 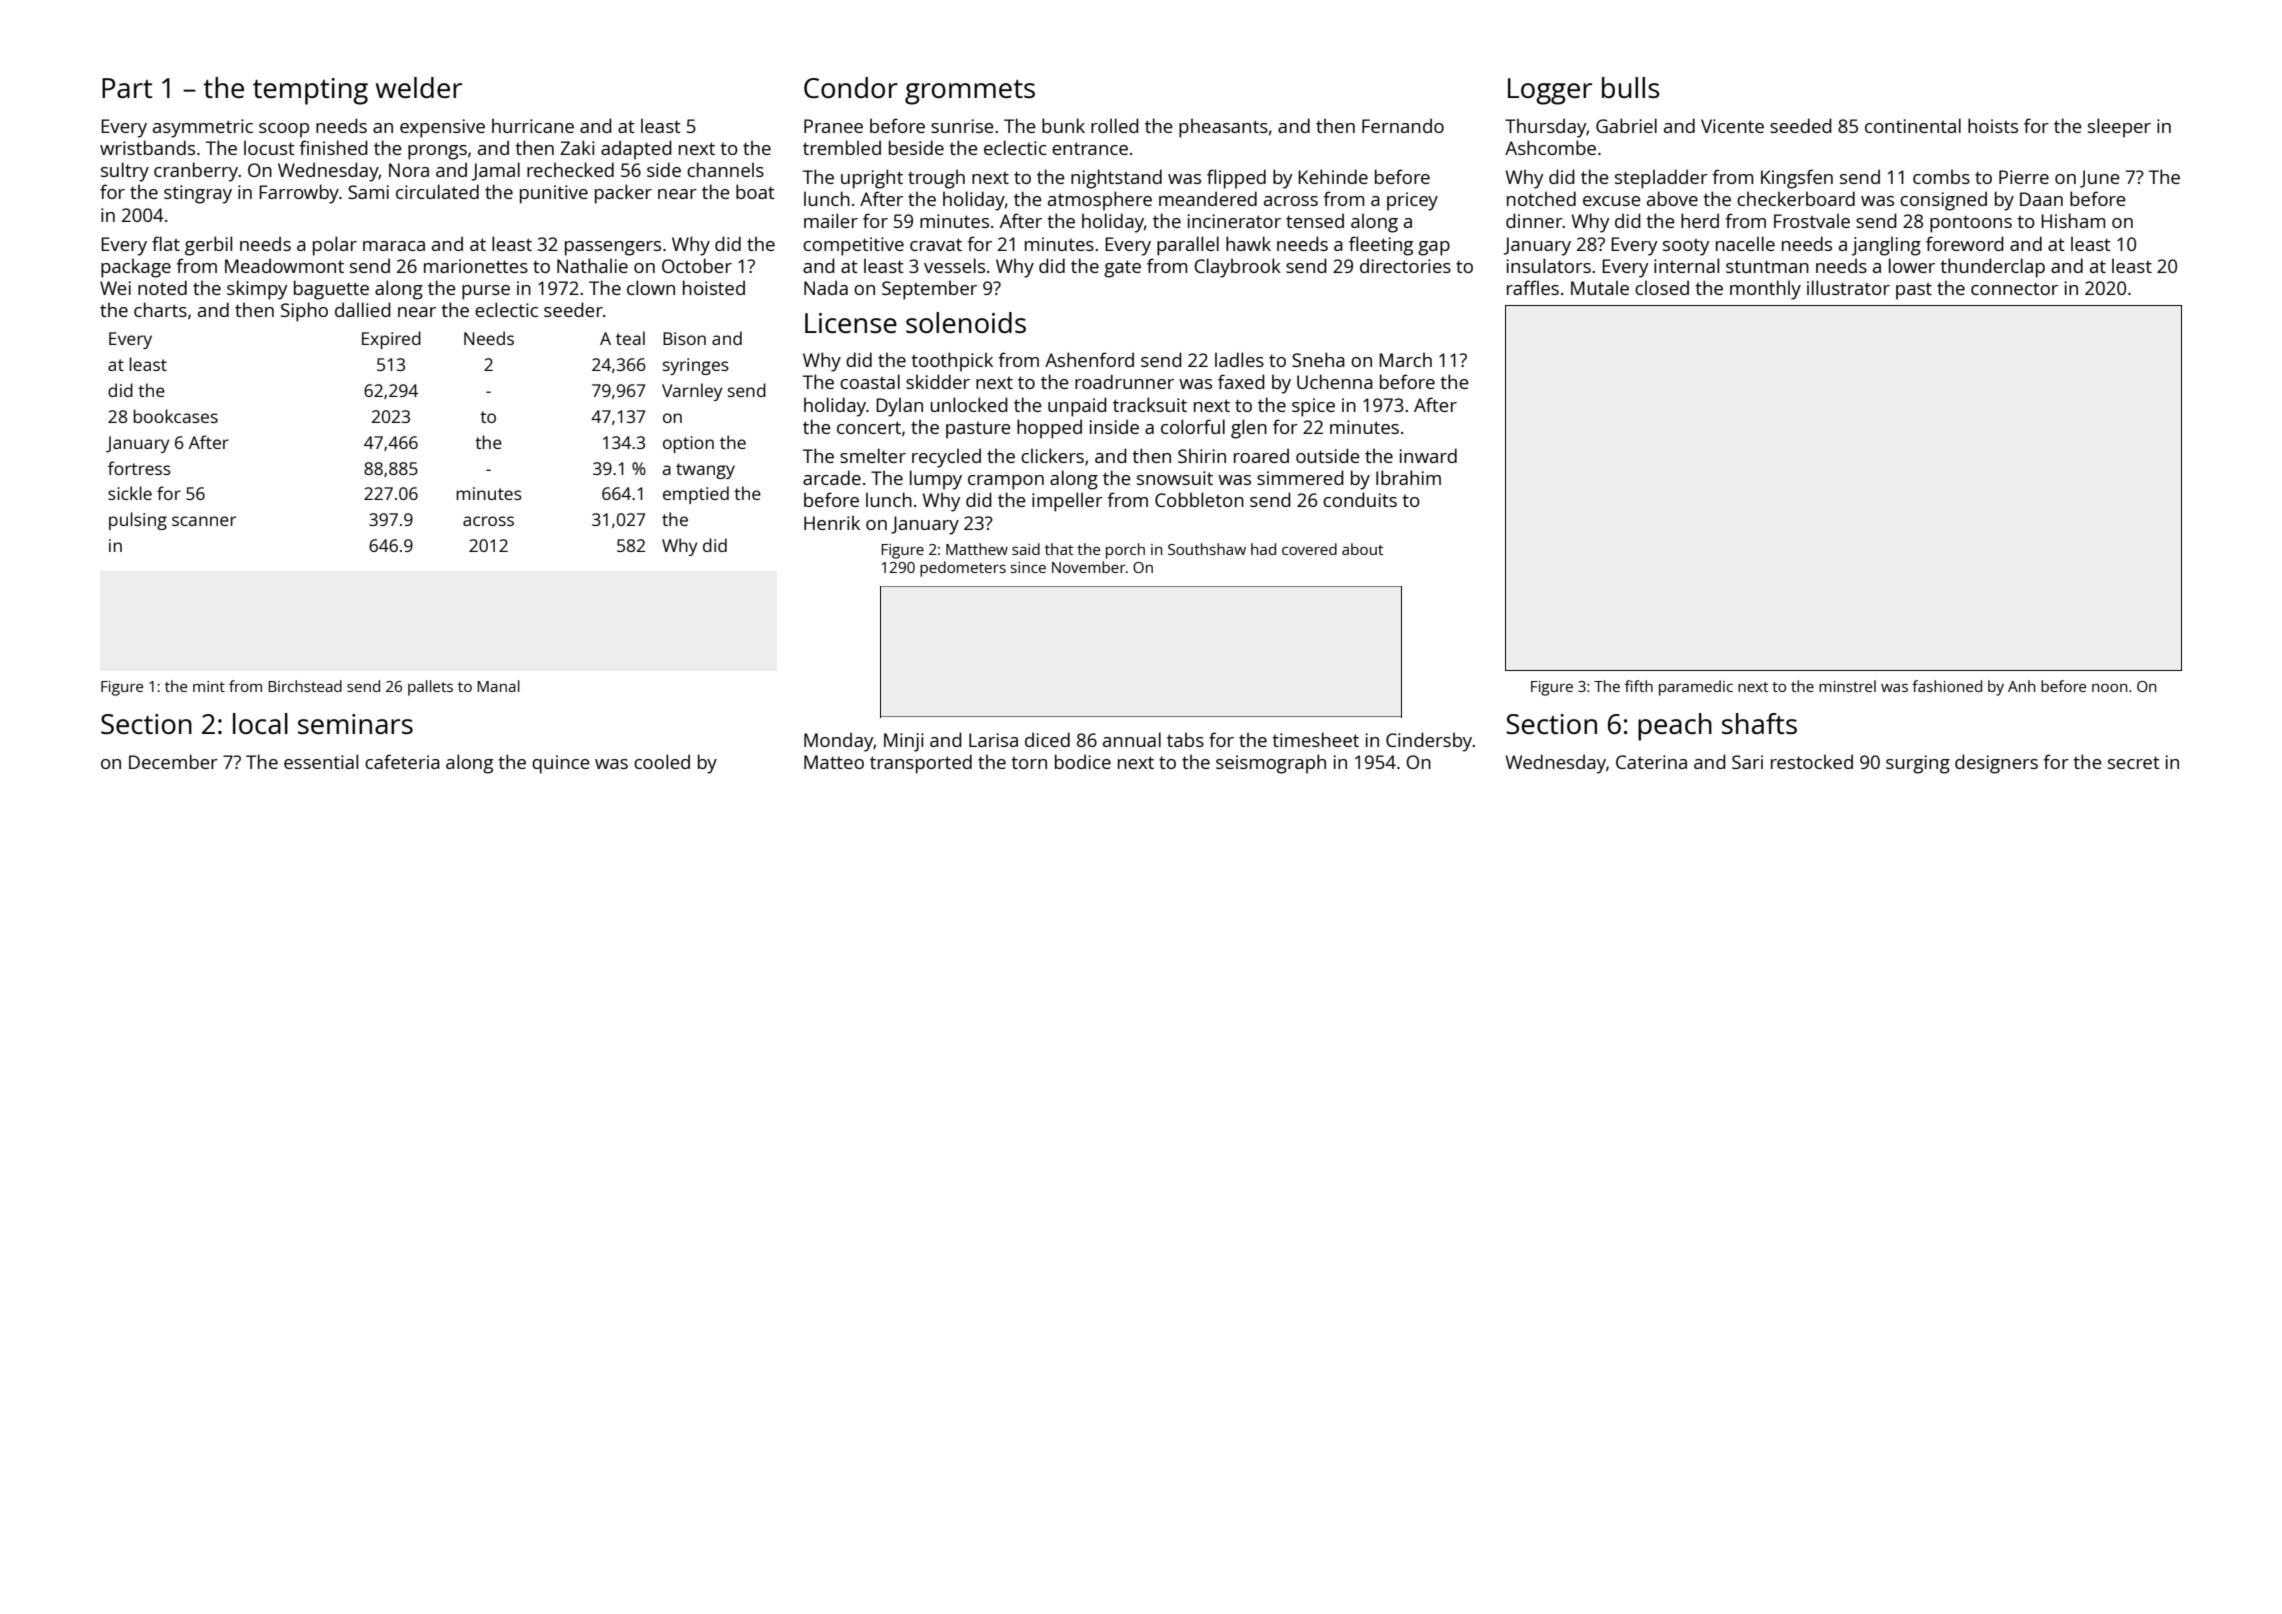 What do you see at coordinates (2024, 177) in the image?
I see `Pierre` at bounding box center [2024, 177].
